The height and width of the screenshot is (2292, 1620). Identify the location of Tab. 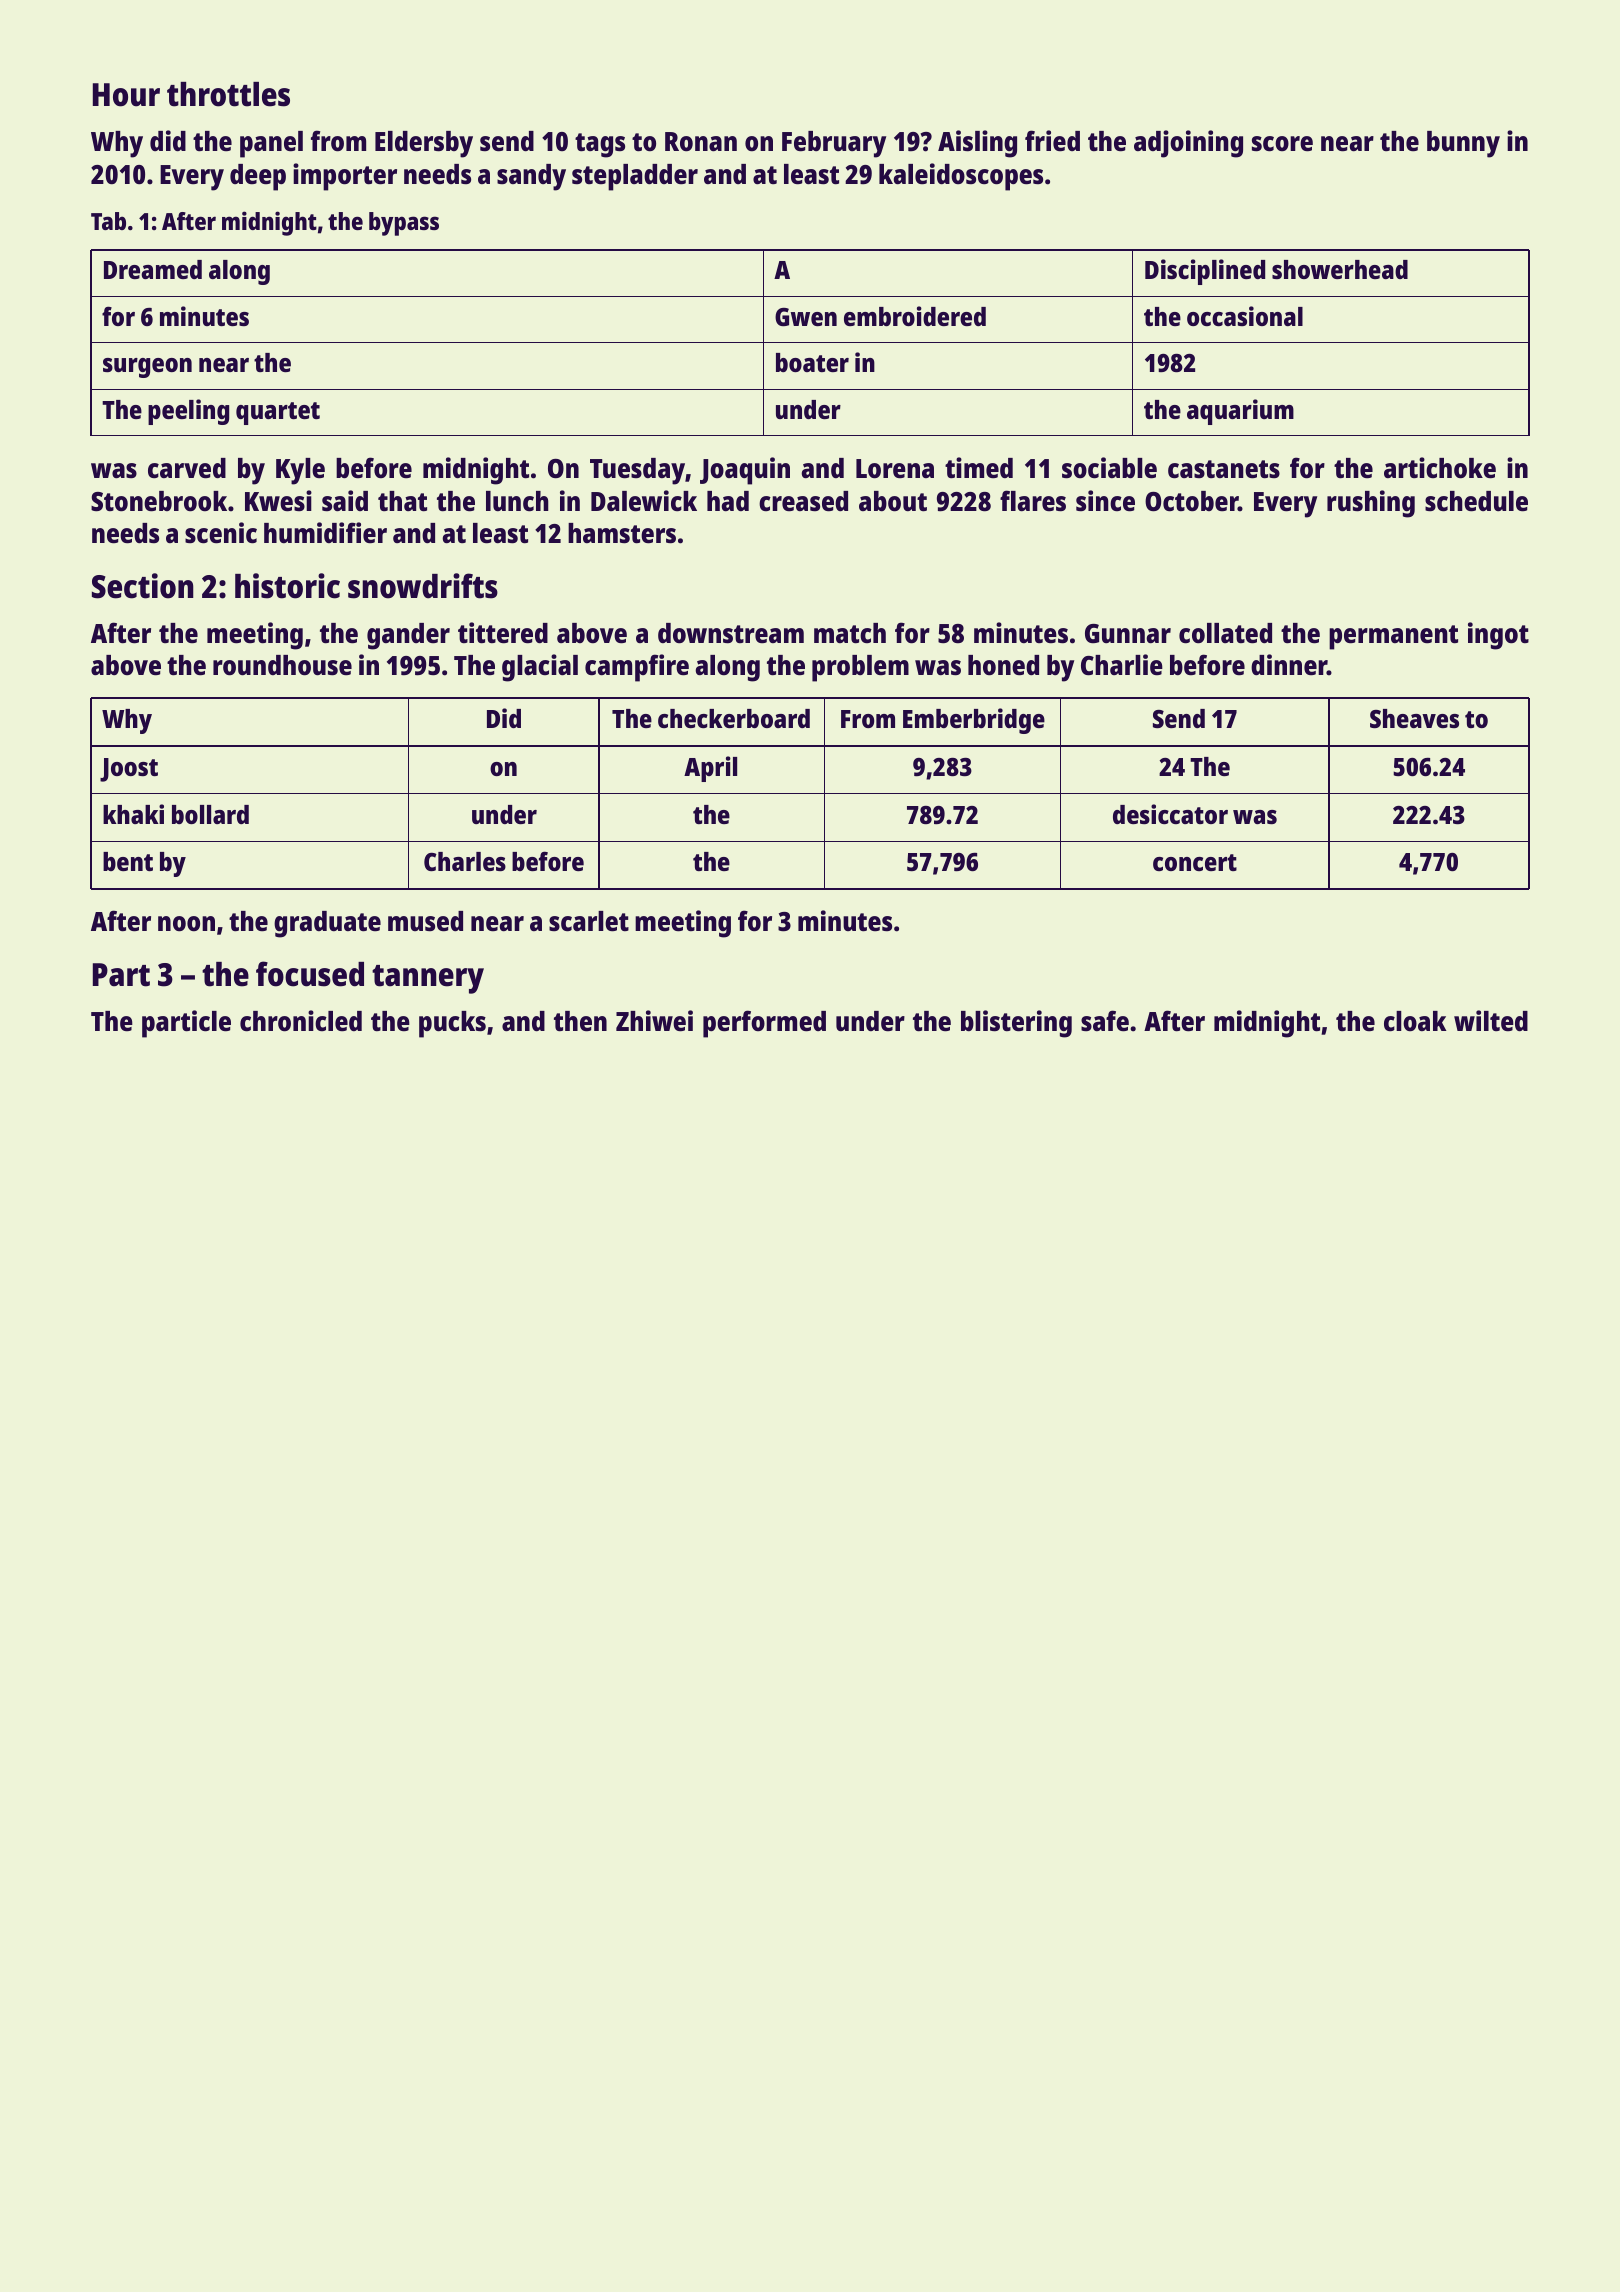
(108, 221).
